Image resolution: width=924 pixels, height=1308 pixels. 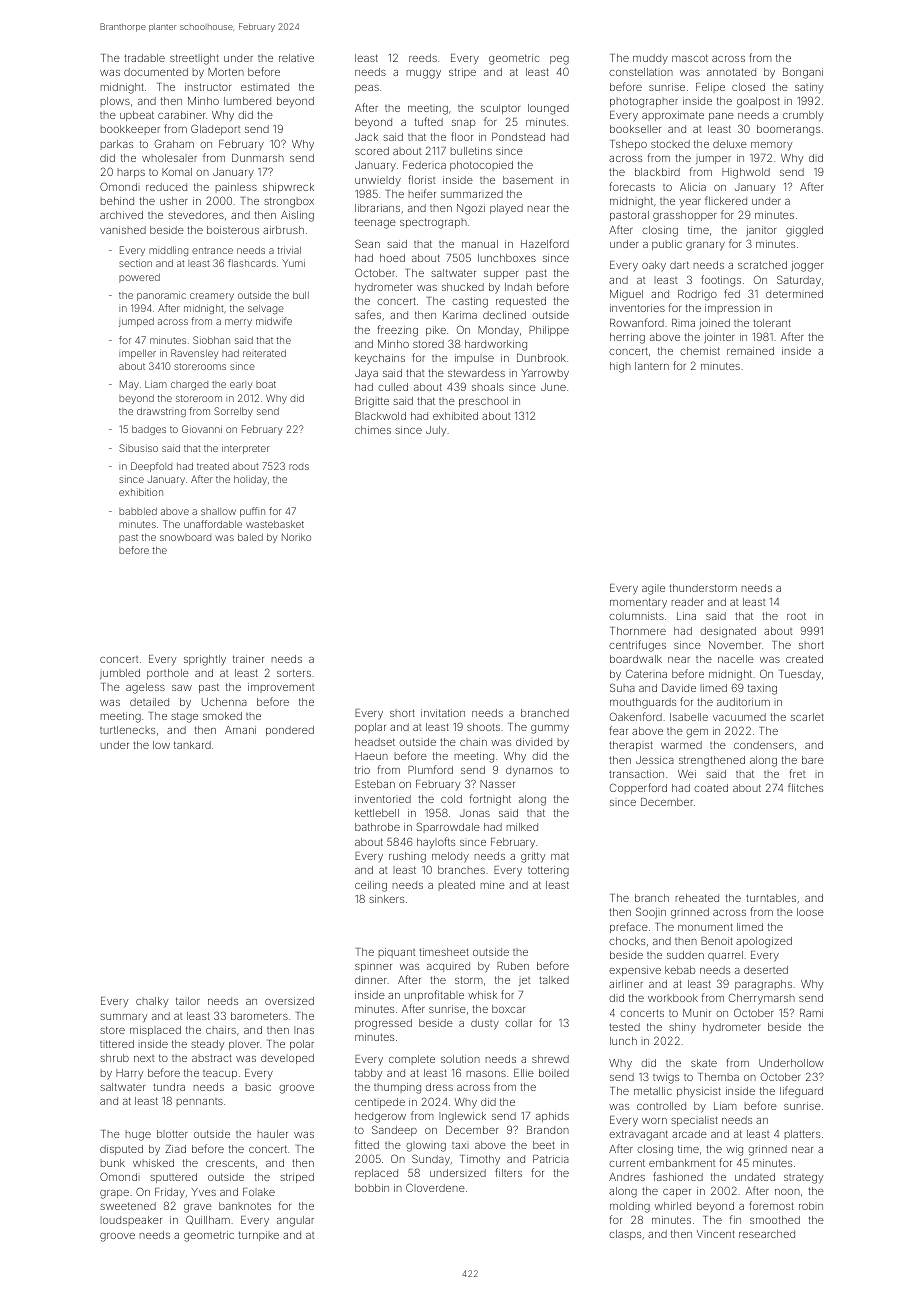 What do you see at coordinates (743, 702) in the page?
I see `auditorium` at bounding box center [743, 702].
